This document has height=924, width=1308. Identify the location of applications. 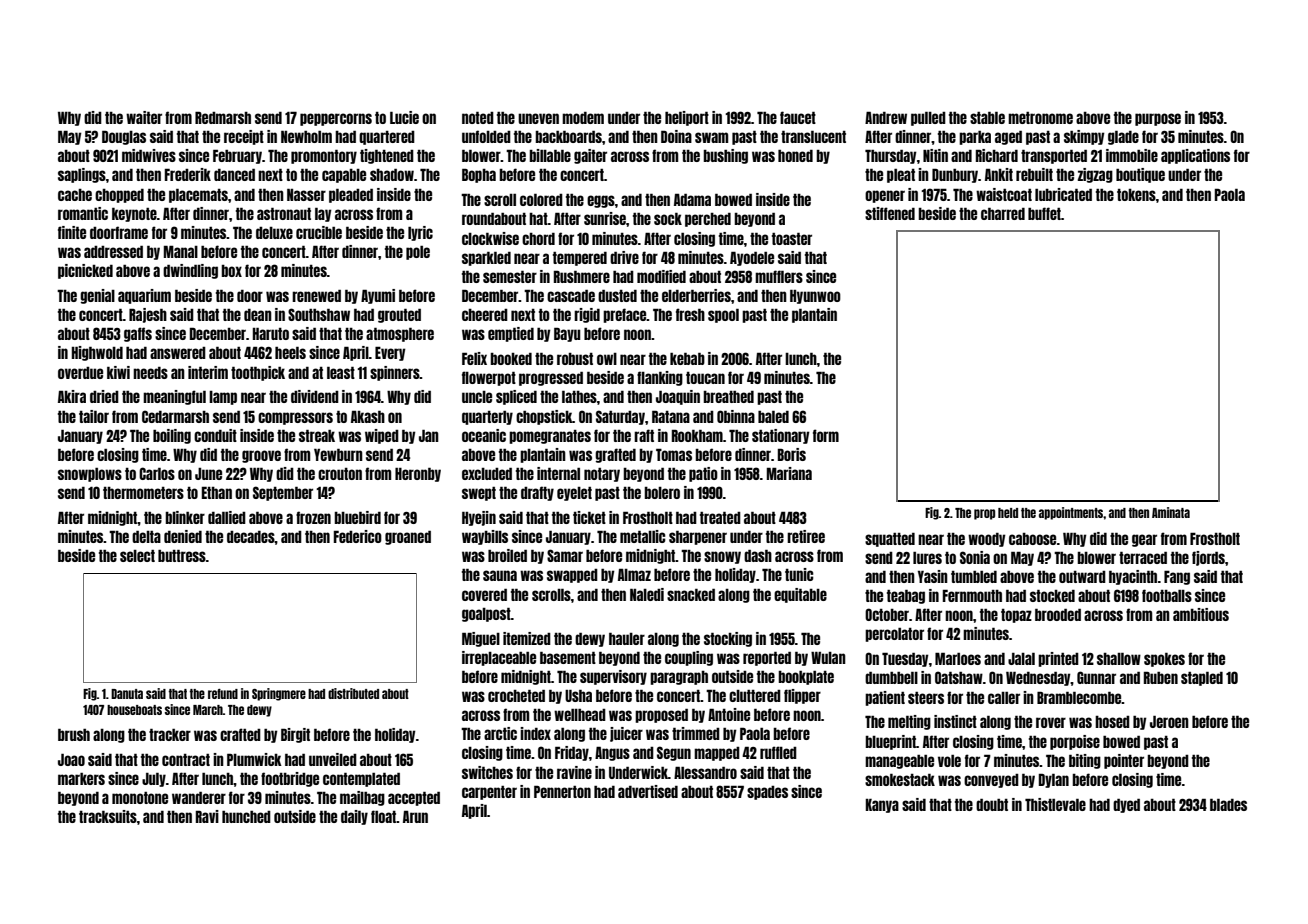
(1195, 156).
